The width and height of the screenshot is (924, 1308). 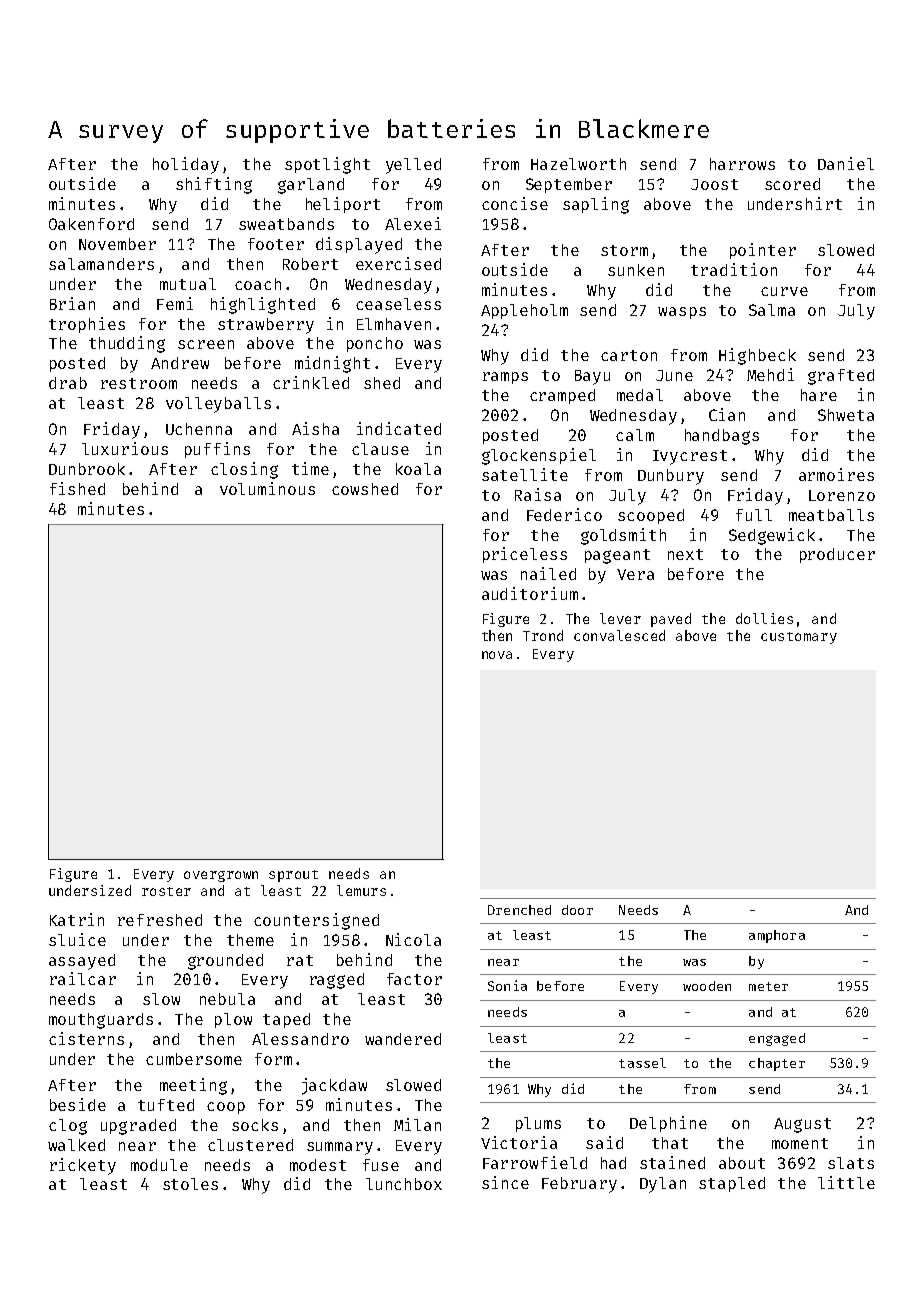 What do you see at coordinates (777, 1039) in the screenshot?
I see `engaged` at bounding box center [777, 1039].
